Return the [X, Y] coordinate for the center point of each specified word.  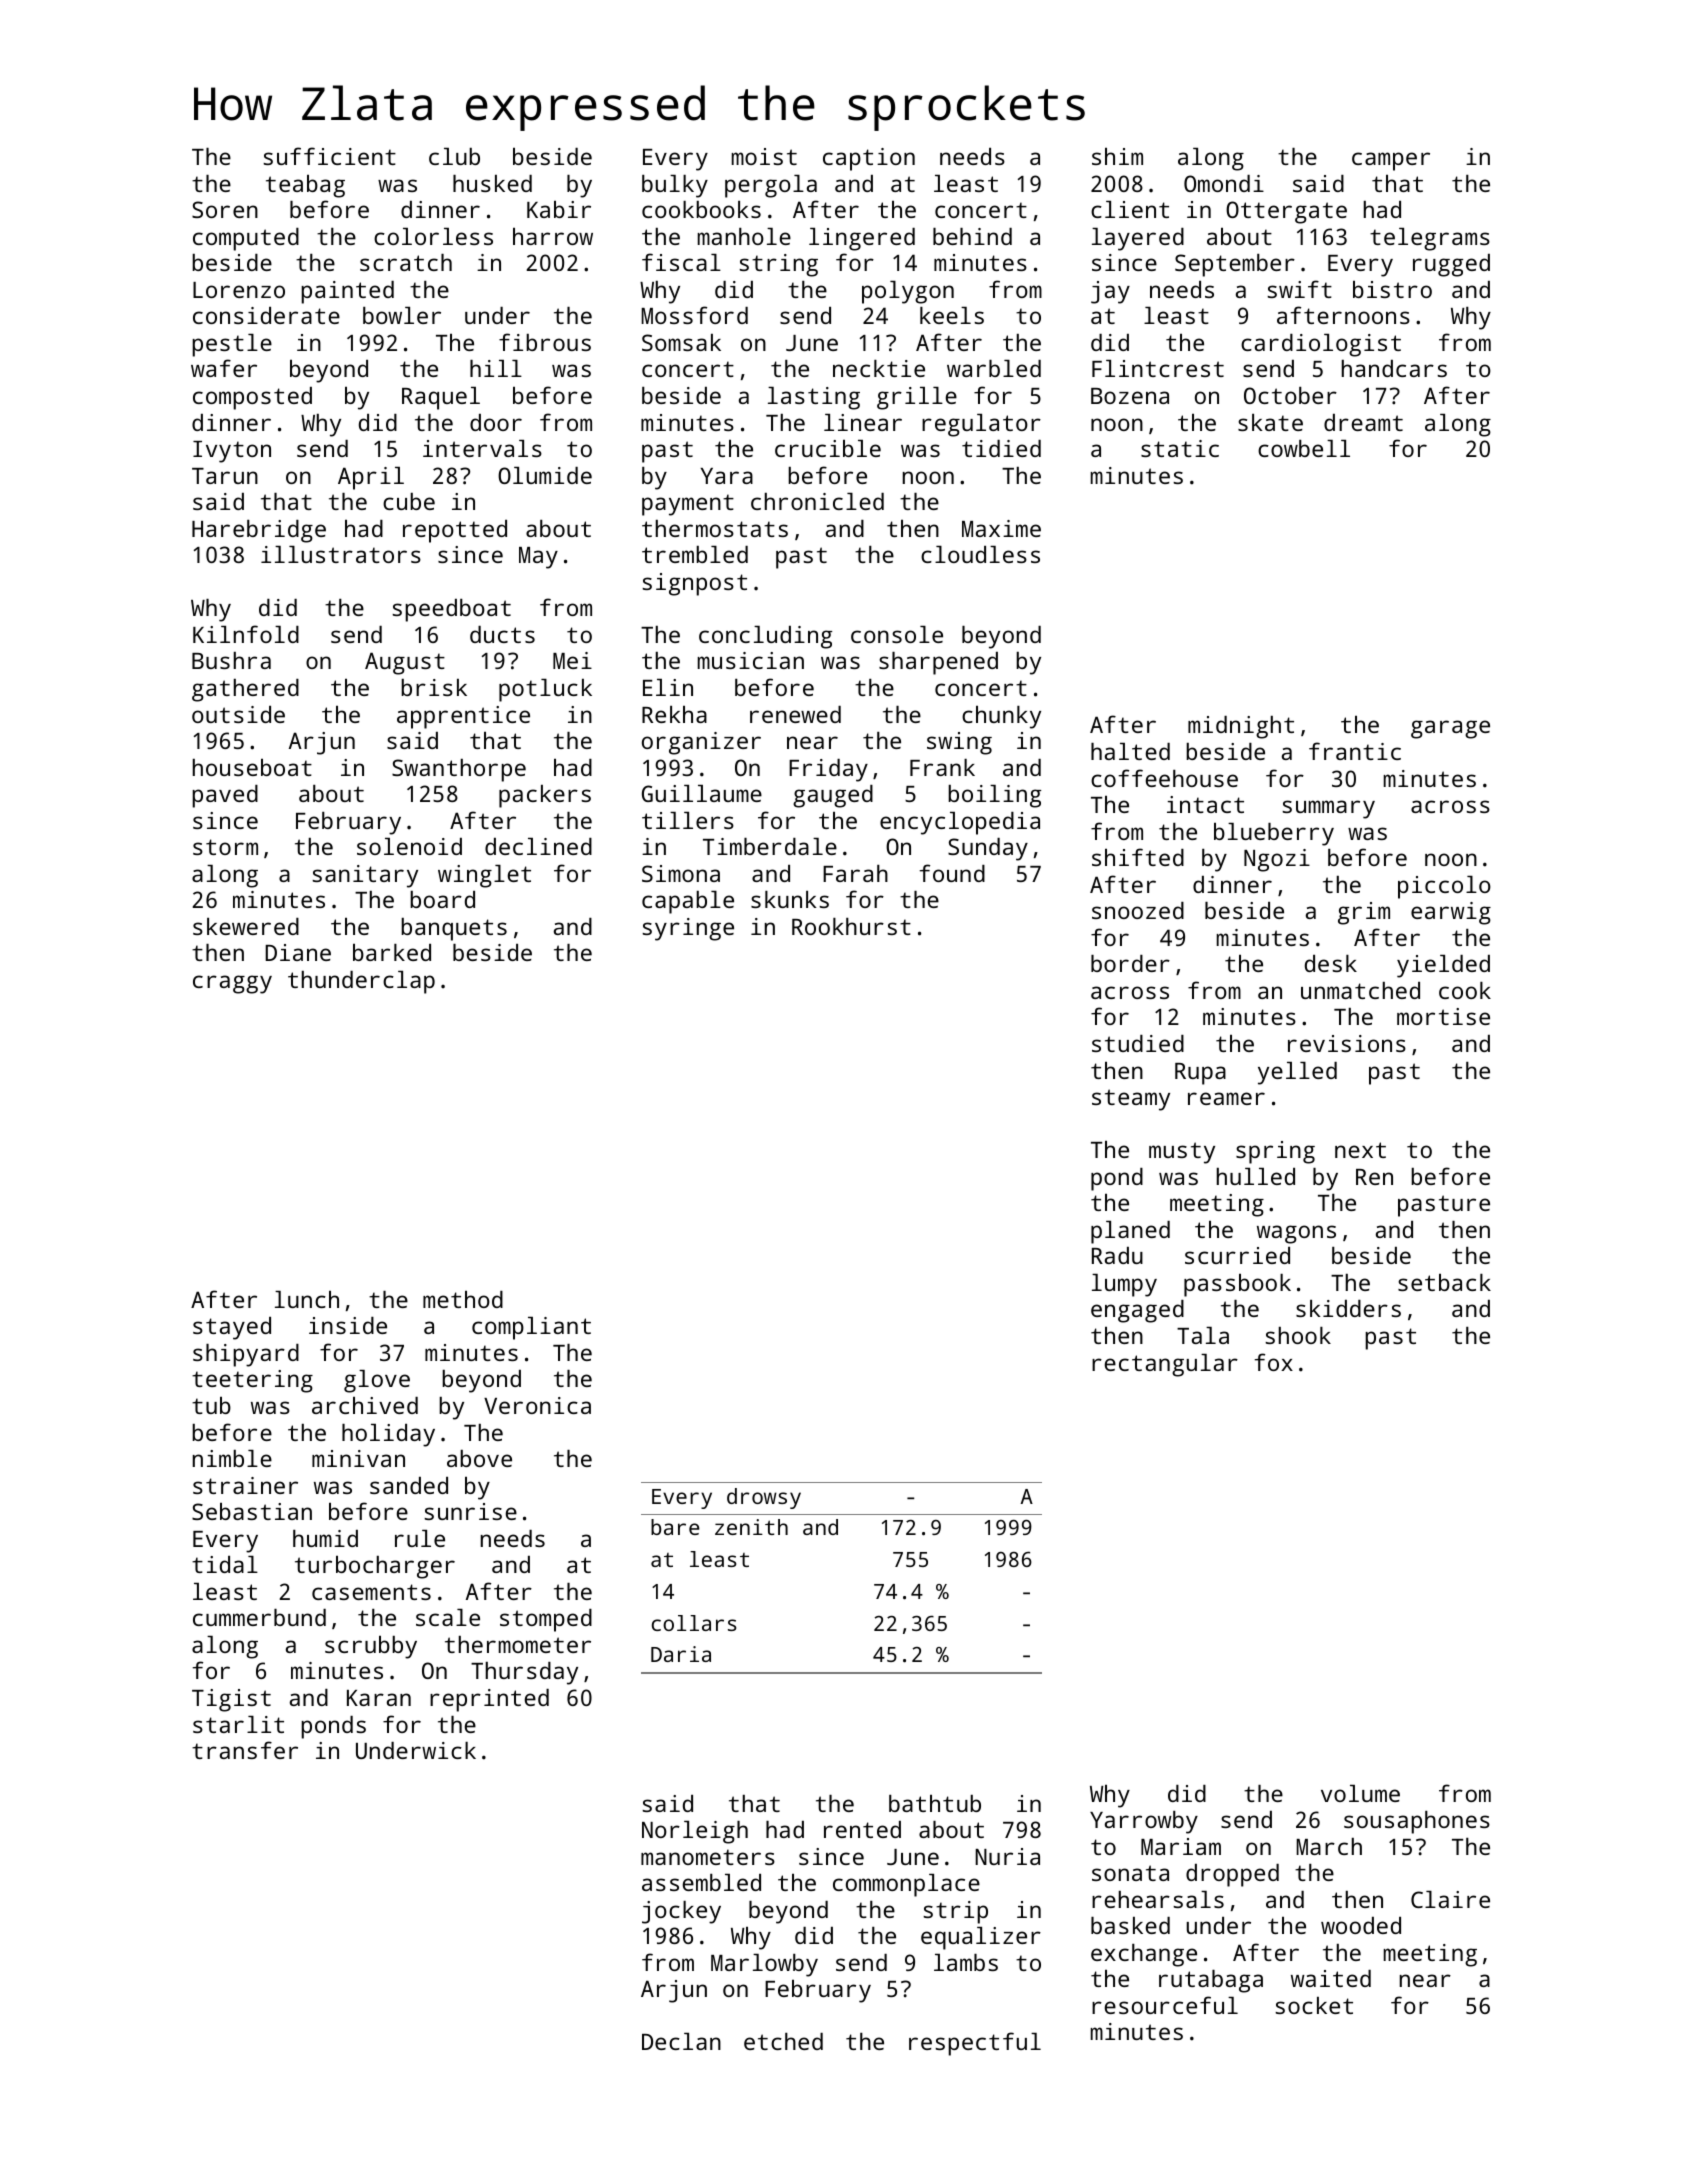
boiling [994, 796]
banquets [454, 929]
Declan [681, 2041]
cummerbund [259, 1617]
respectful [975, 2044]
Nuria [1007, 1856]
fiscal [681, 262]
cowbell [1304, 448]
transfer [245, 1750]
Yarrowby [1144, 1822]
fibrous [545, 342]
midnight [1241, 727]
